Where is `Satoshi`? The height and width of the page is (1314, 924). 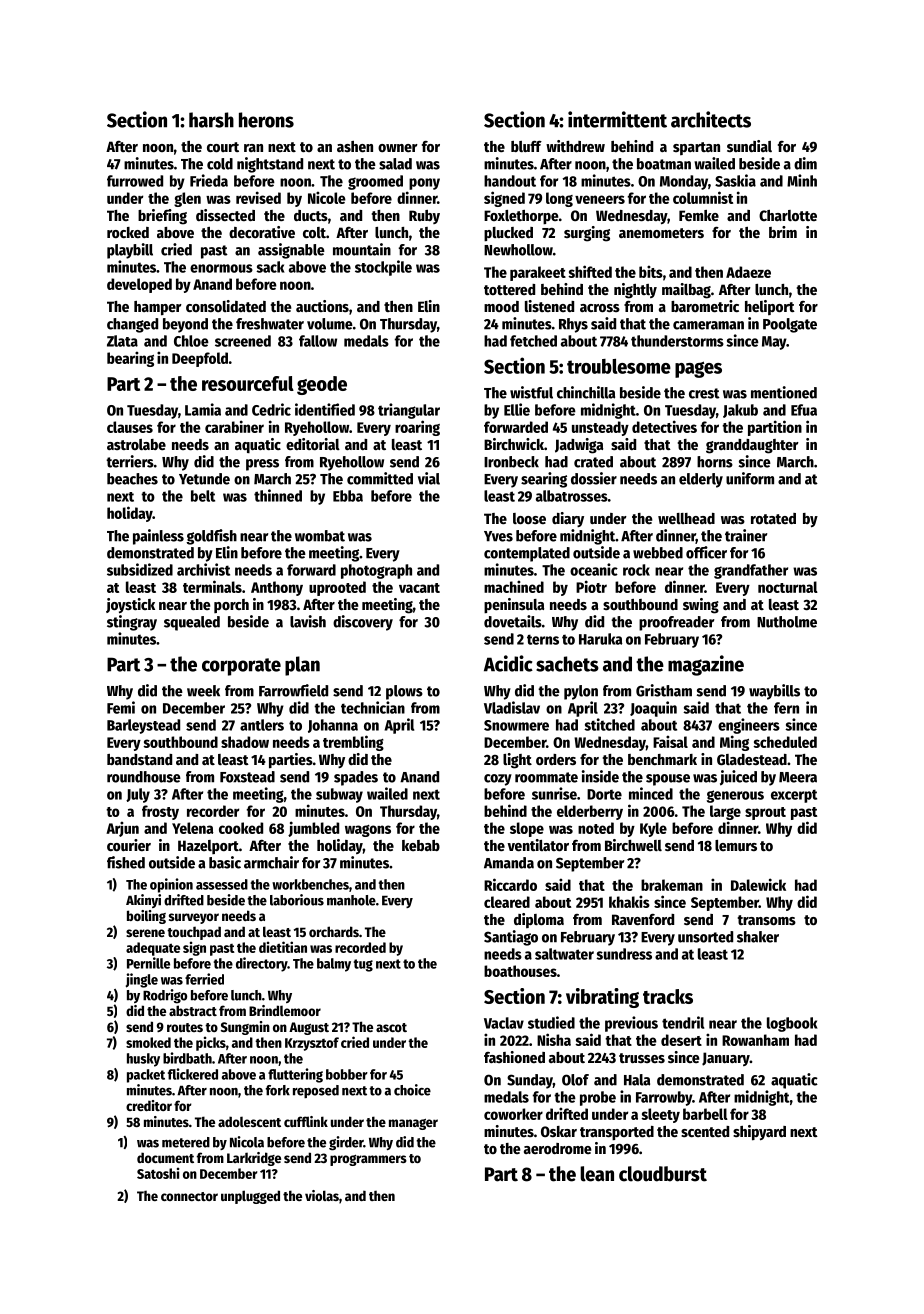 Satoshi is located at coordinates (158, 1173).
